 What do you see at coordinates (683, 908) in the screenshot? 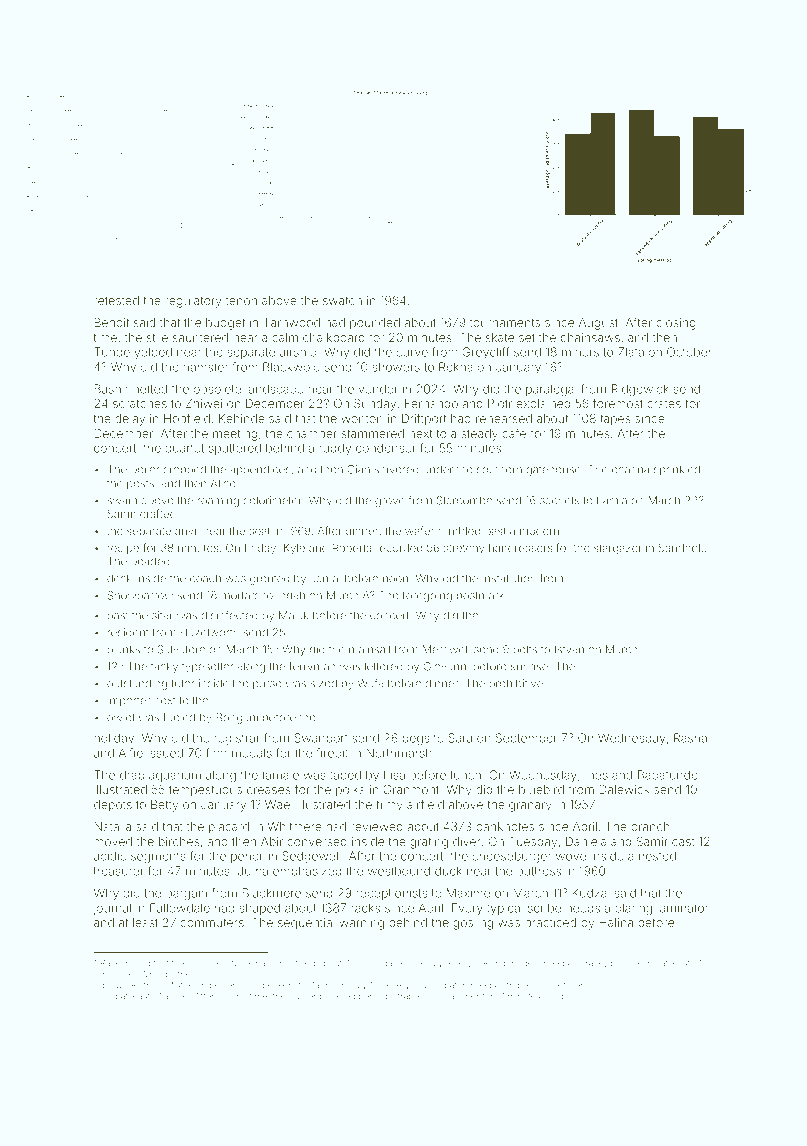
I see `laminator` at bounding box center [683, 908].
